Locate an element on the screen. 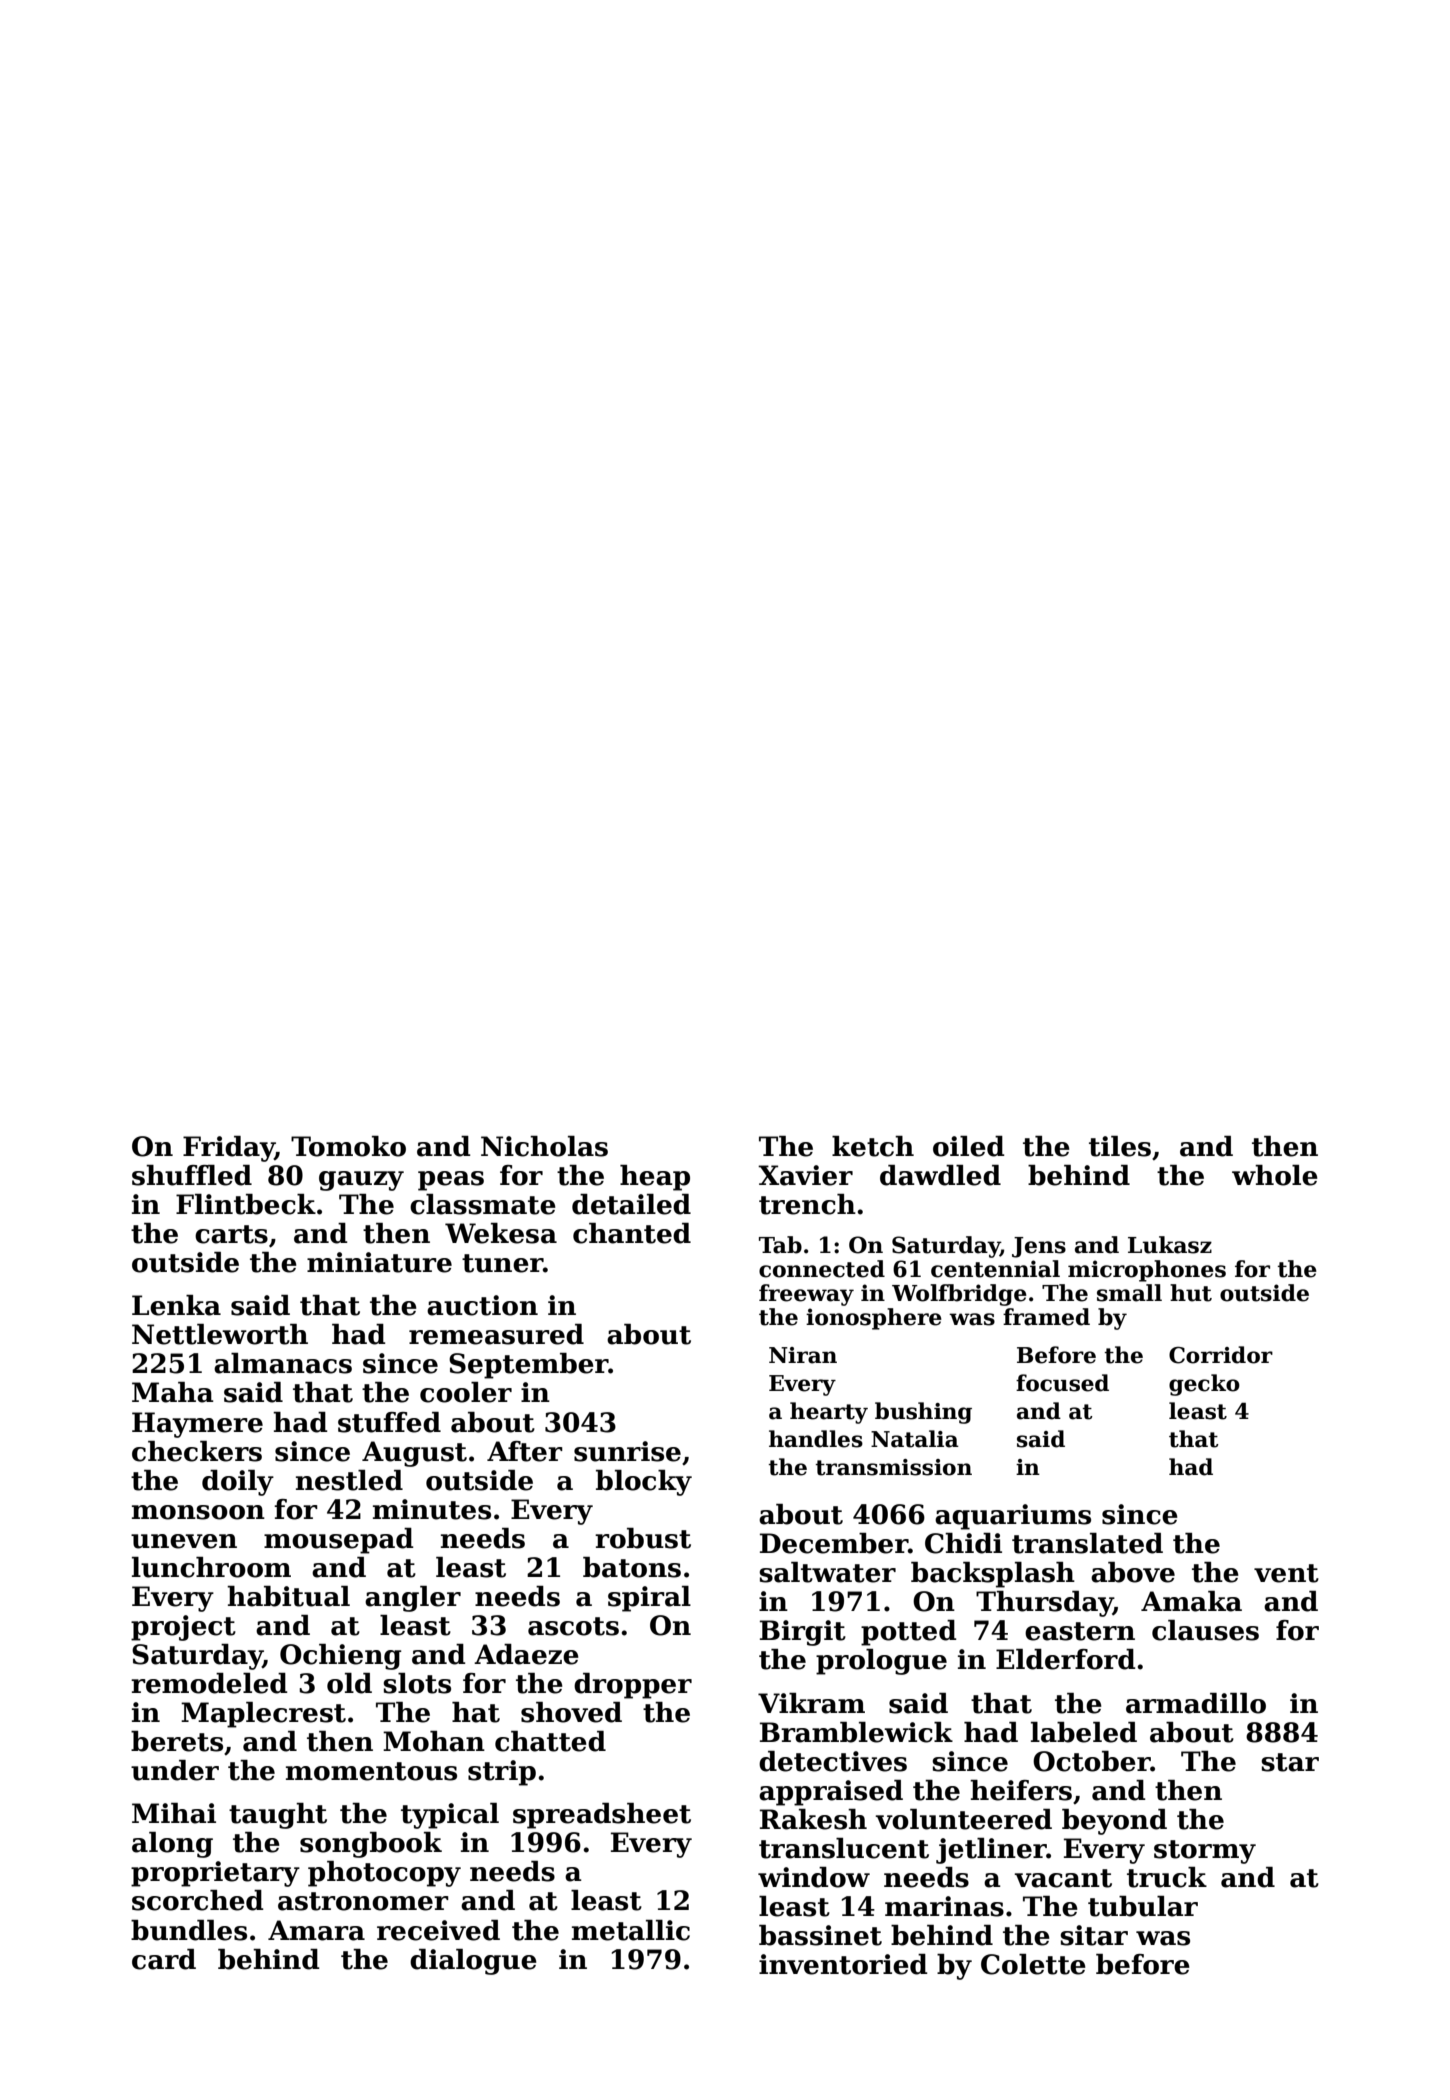  received is located at coordinates (438, 1930).
